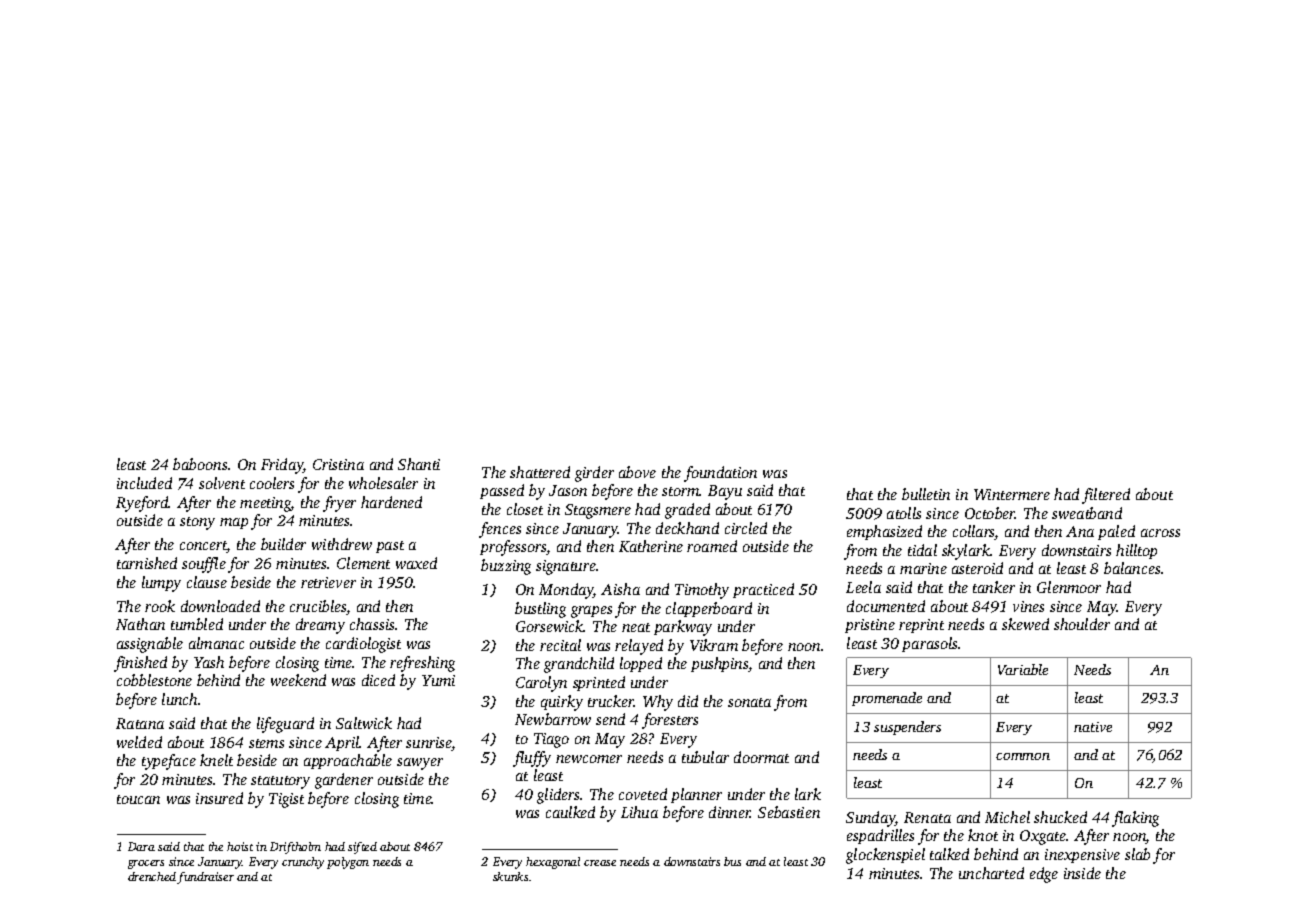  What do you see at coordinates (200, 464) in the screenshot?
I see `baboons` at bounding box center [200, 464].
